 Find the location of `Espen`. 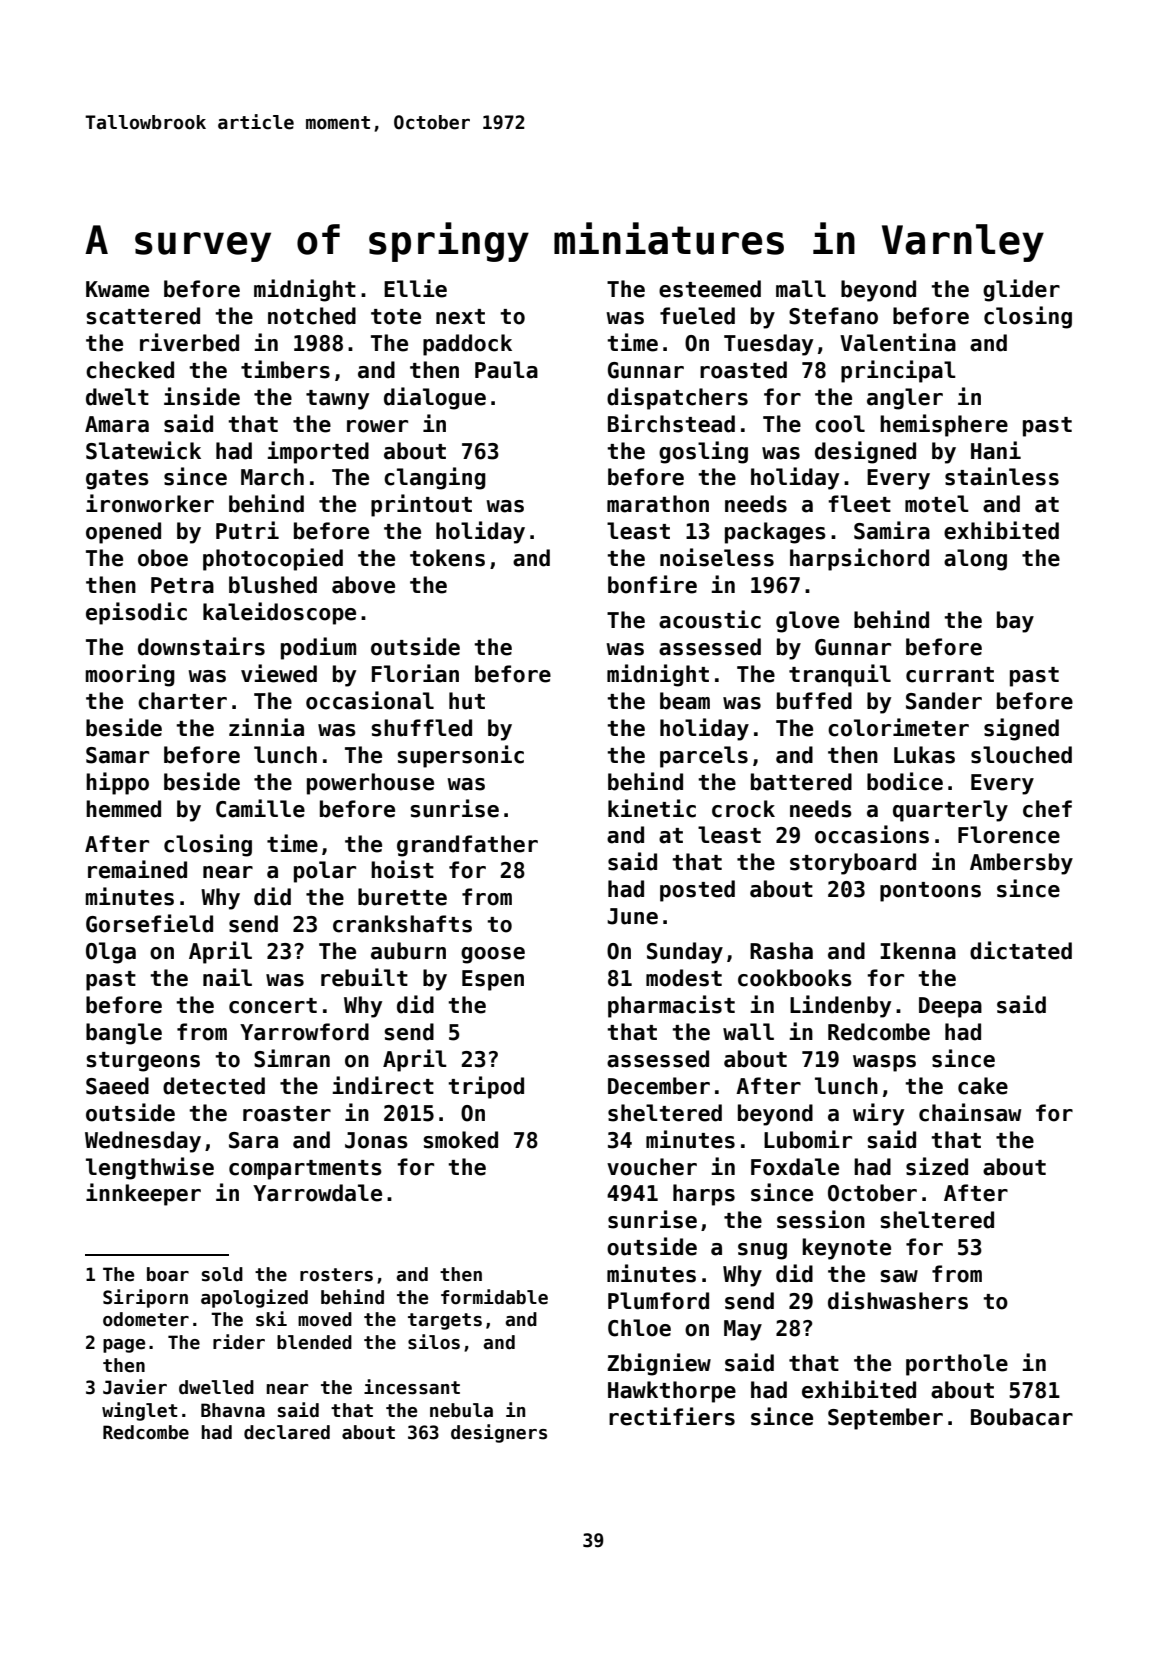

Espen is located at coordinates (493, 980).
